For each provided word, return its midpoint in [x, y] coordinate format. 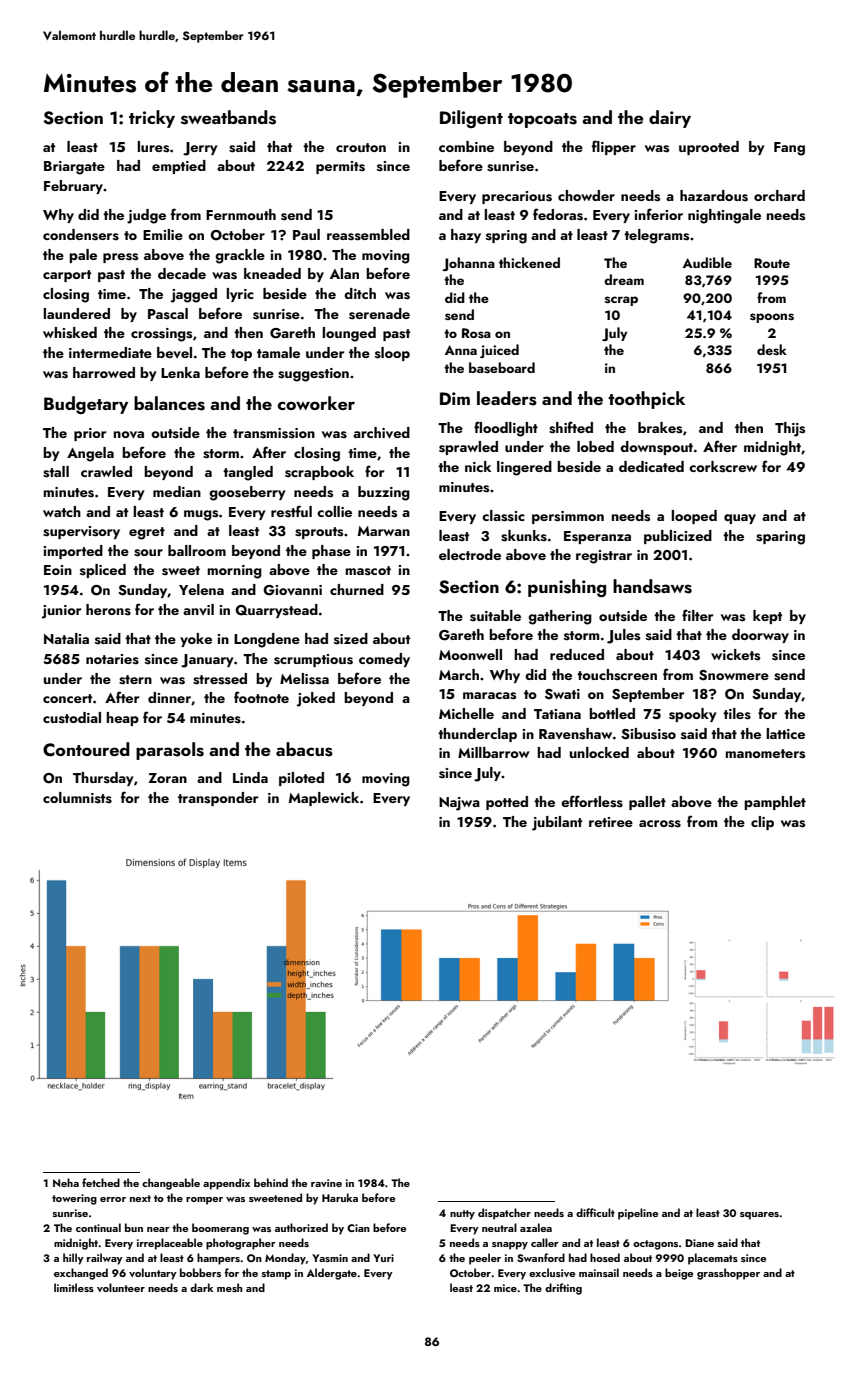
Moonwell [470, 654]
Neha [66, 1182]
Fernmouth [241, 214]
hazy [466, 236]
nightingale [724, 216]
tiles [737, 714]
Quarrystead [276, 611]
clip [762, 823]
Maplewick [324, 799]
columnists [77, 798]
